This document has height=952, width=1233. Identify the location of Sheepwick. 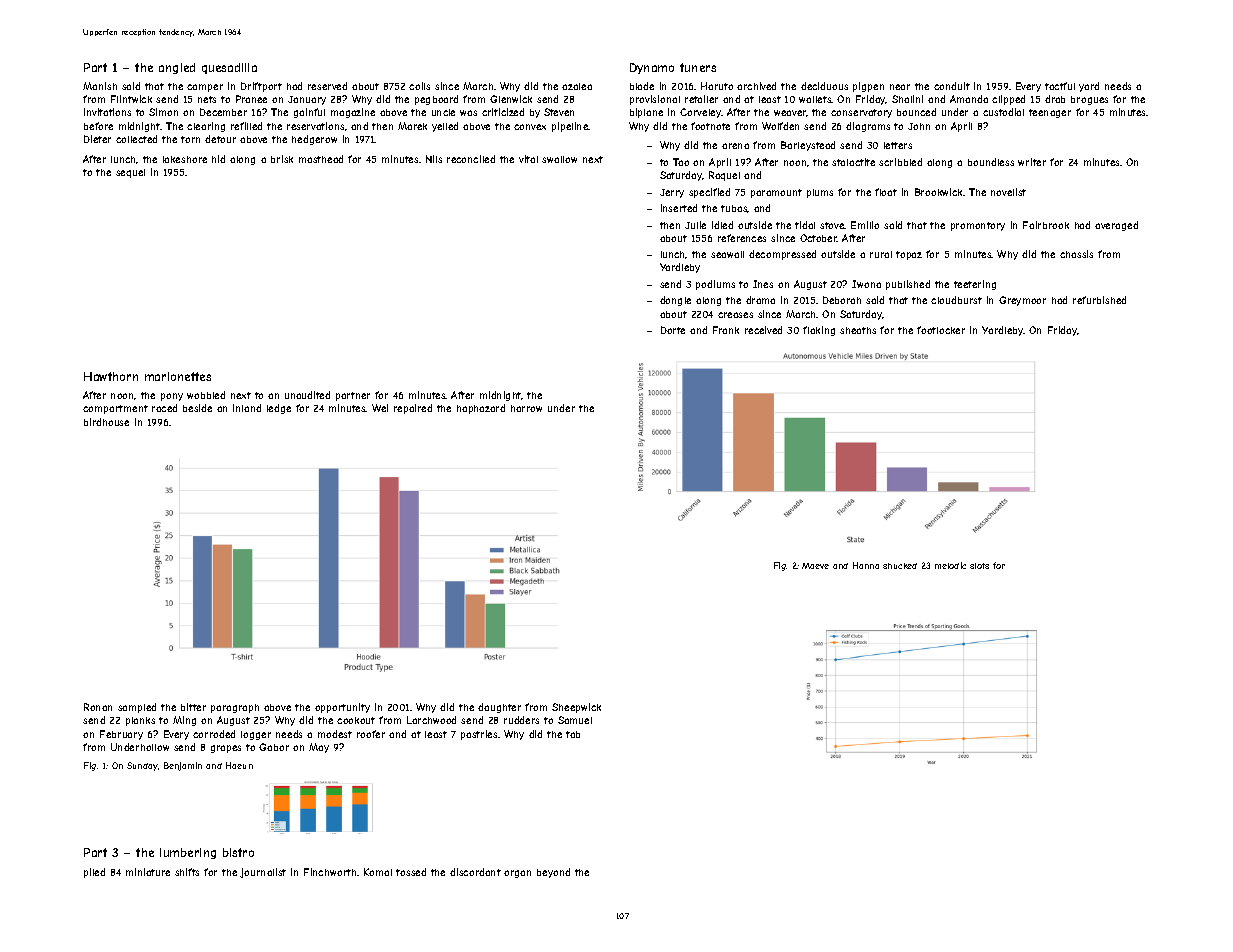
(576, 708).
